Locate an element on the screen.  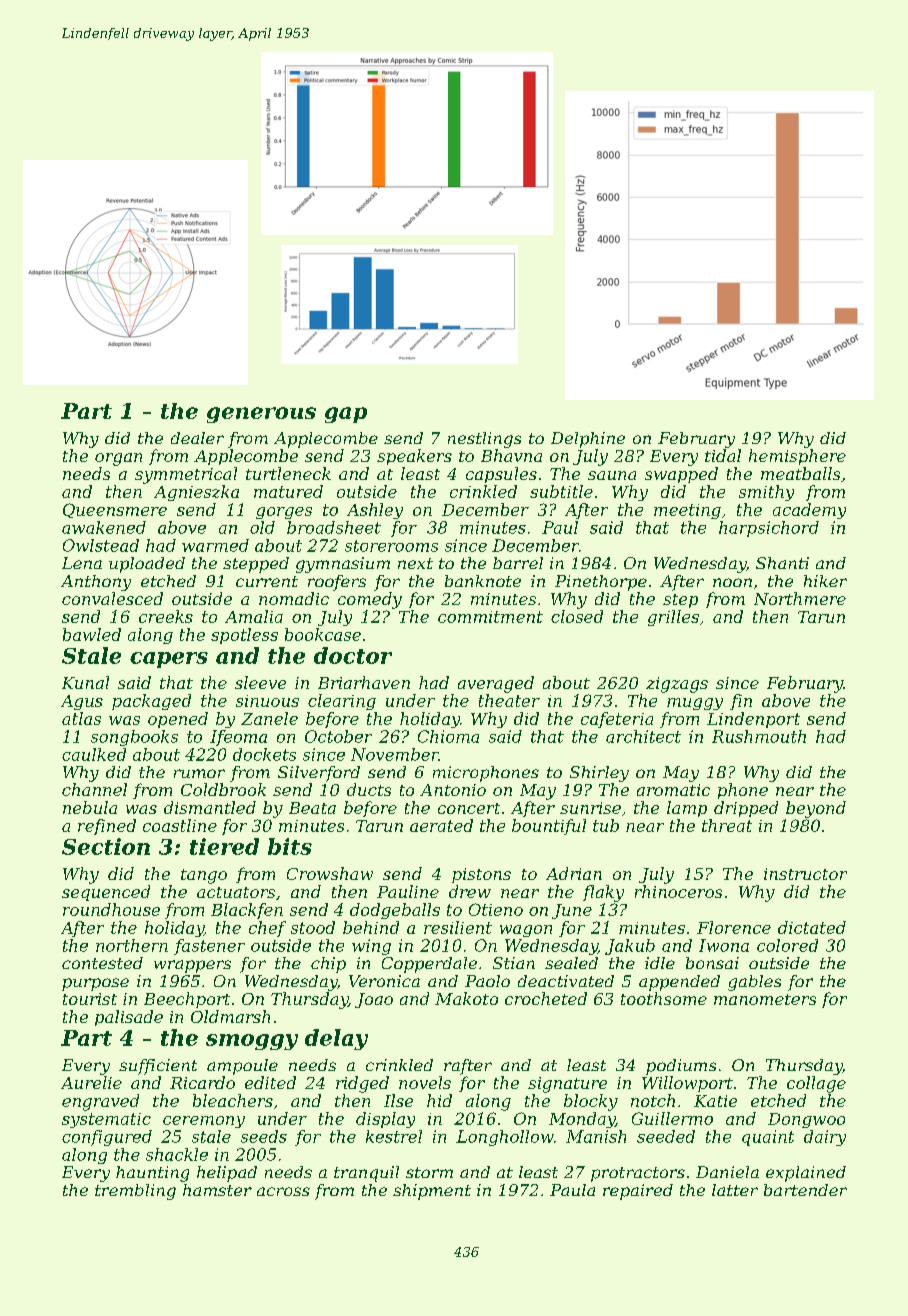
songbooks is located at coordinates (134, 738).
